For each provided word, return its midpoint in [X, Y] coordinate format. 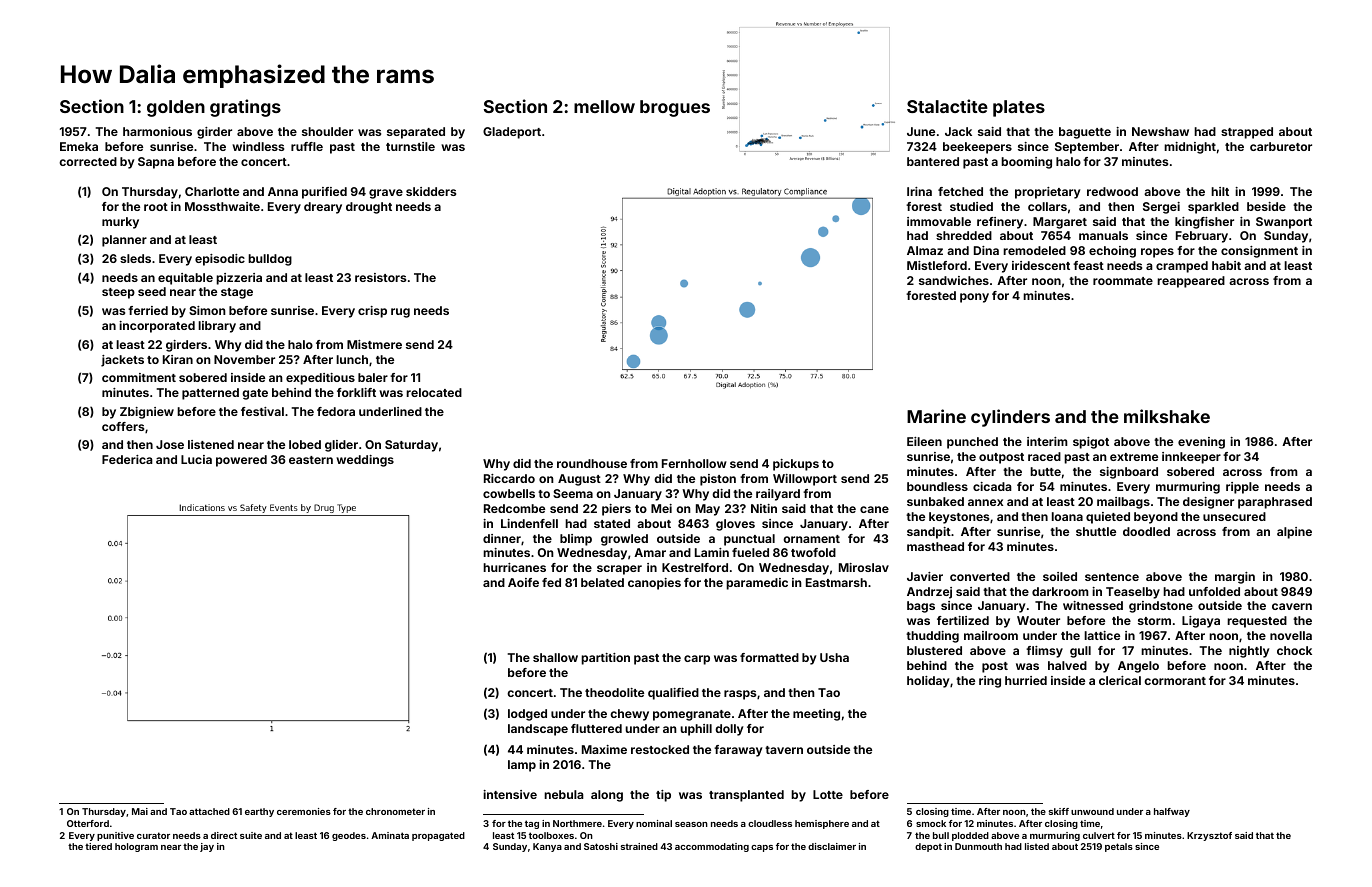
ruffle [307, 146]
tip [663, 796]
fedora [336, 411]
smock [931, 823]
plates [1019, 108]
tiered [98, 846]
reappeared [1191, 282]
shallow [555, 657]
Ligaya [1201, 622]
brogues [675, 108]
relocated [434, 392]
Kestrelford [695, 567]
